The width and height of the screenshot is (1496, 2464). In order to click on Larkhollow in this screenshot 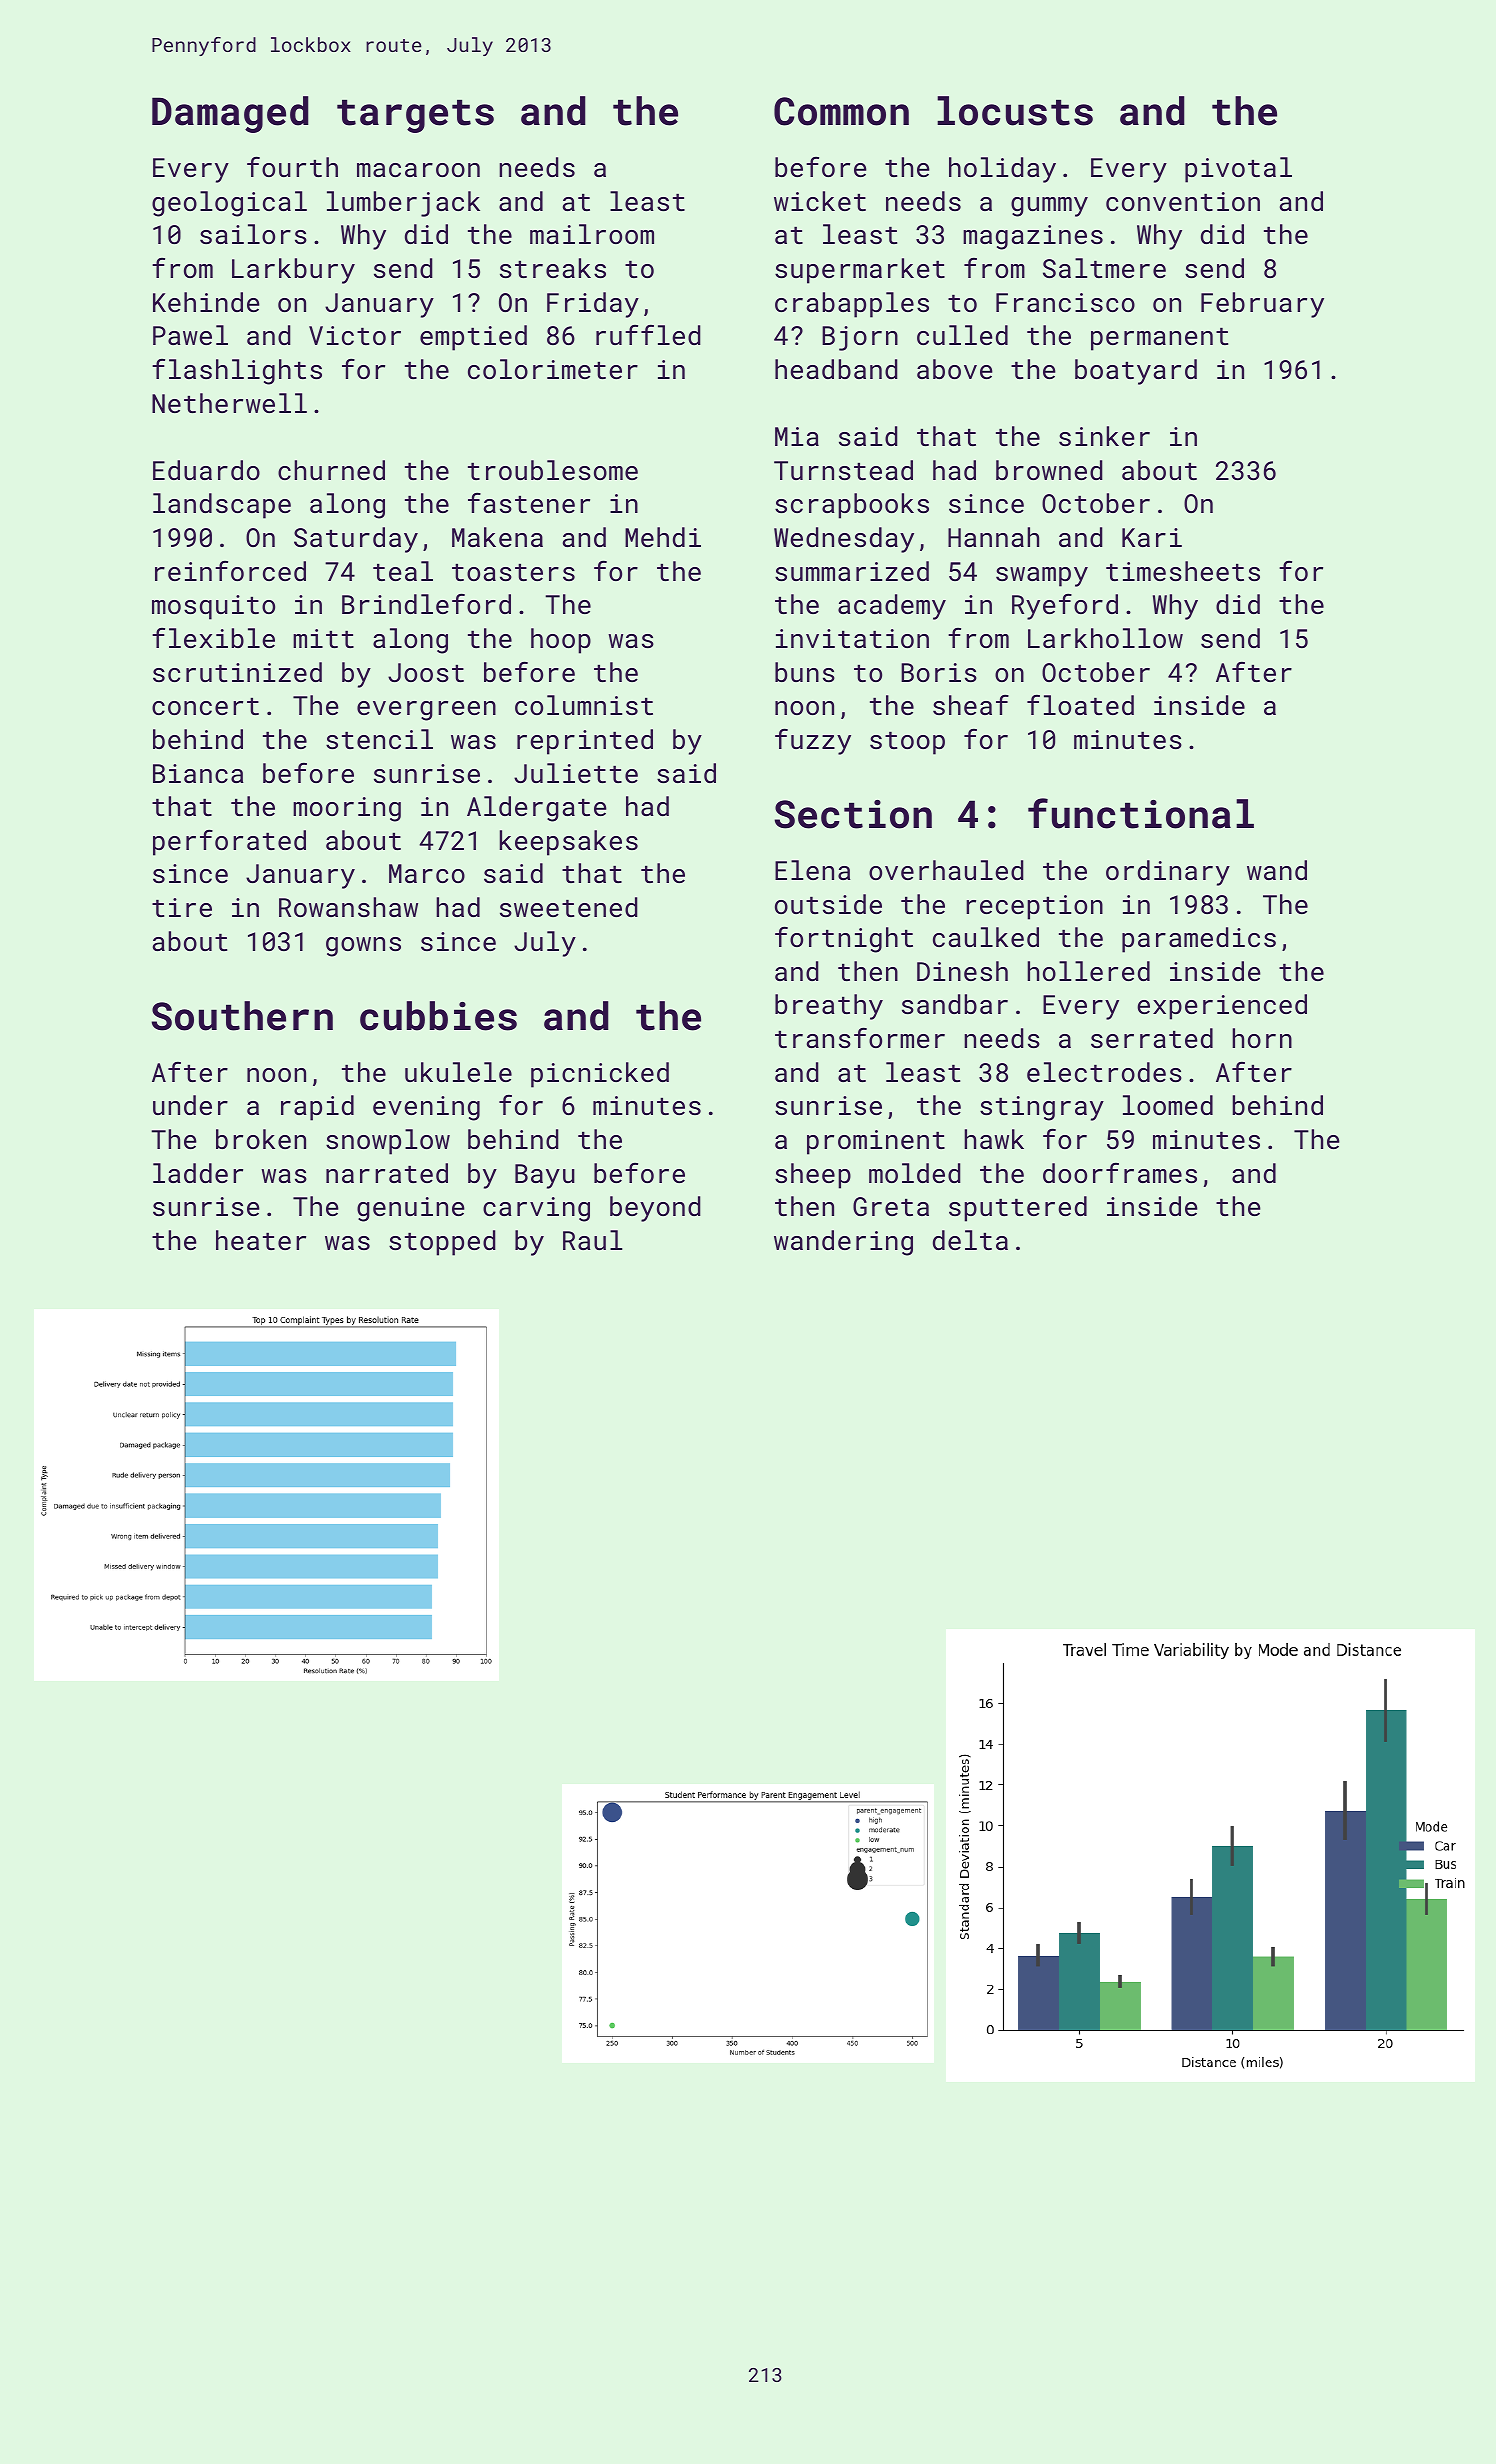, I will do `click(1105, 638)`.
